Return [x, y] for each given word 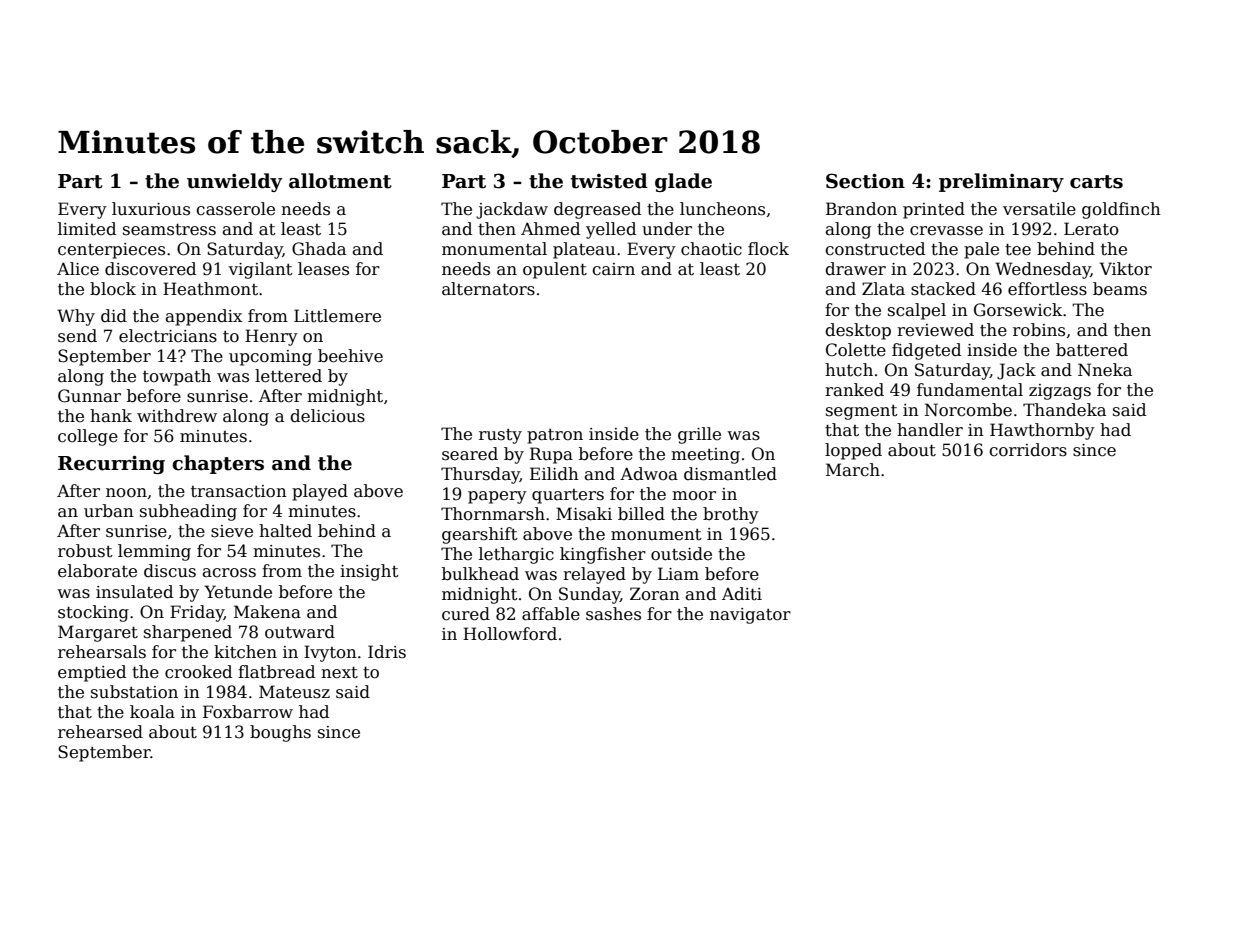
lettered [288, 376]
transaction [239, 491]
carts [1096, 182]
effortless [1047, 289]
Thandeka [1064, 410]
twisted [609, 181]
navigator [750, 616]
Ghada [319, 249]
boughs [280, 733]
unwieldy [234, 182]
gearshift [480, 535]
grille [699, 435]
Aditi [742, 594]
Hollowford [510, 634]
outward [300, 632]
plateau [584, 250]
